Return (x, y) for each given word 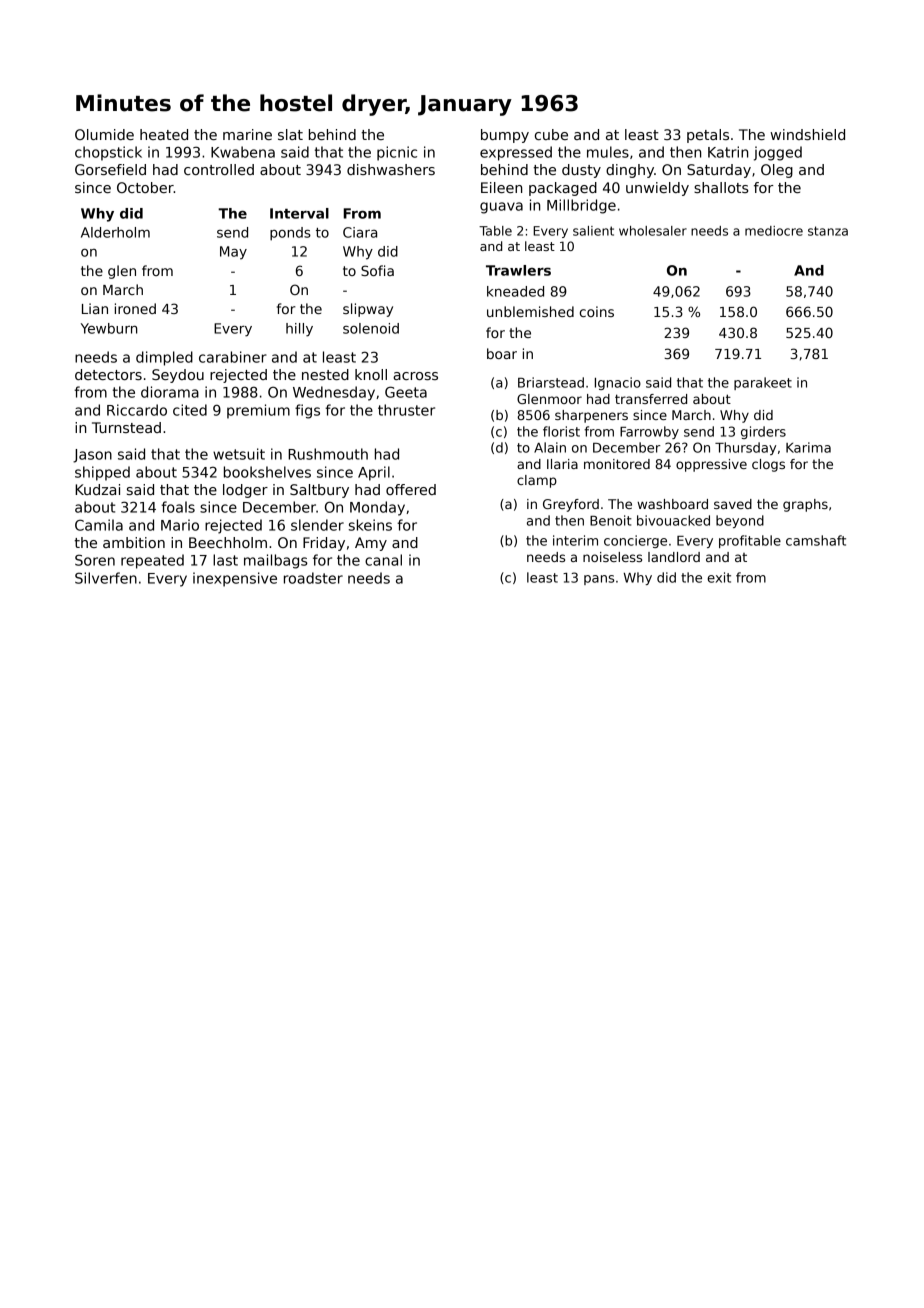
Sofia (377, 270)
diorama (170, 392)
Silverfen (106, 578)
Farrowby (649, 432)
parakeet (763, 383)
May (233, 253)
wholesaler (653, 231)
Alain (550, 447)
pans (599, 580)
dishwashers (391, 169)
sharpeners (591, 416)
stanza (828, 231)
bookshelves (267, 472)
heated (164, 134)
